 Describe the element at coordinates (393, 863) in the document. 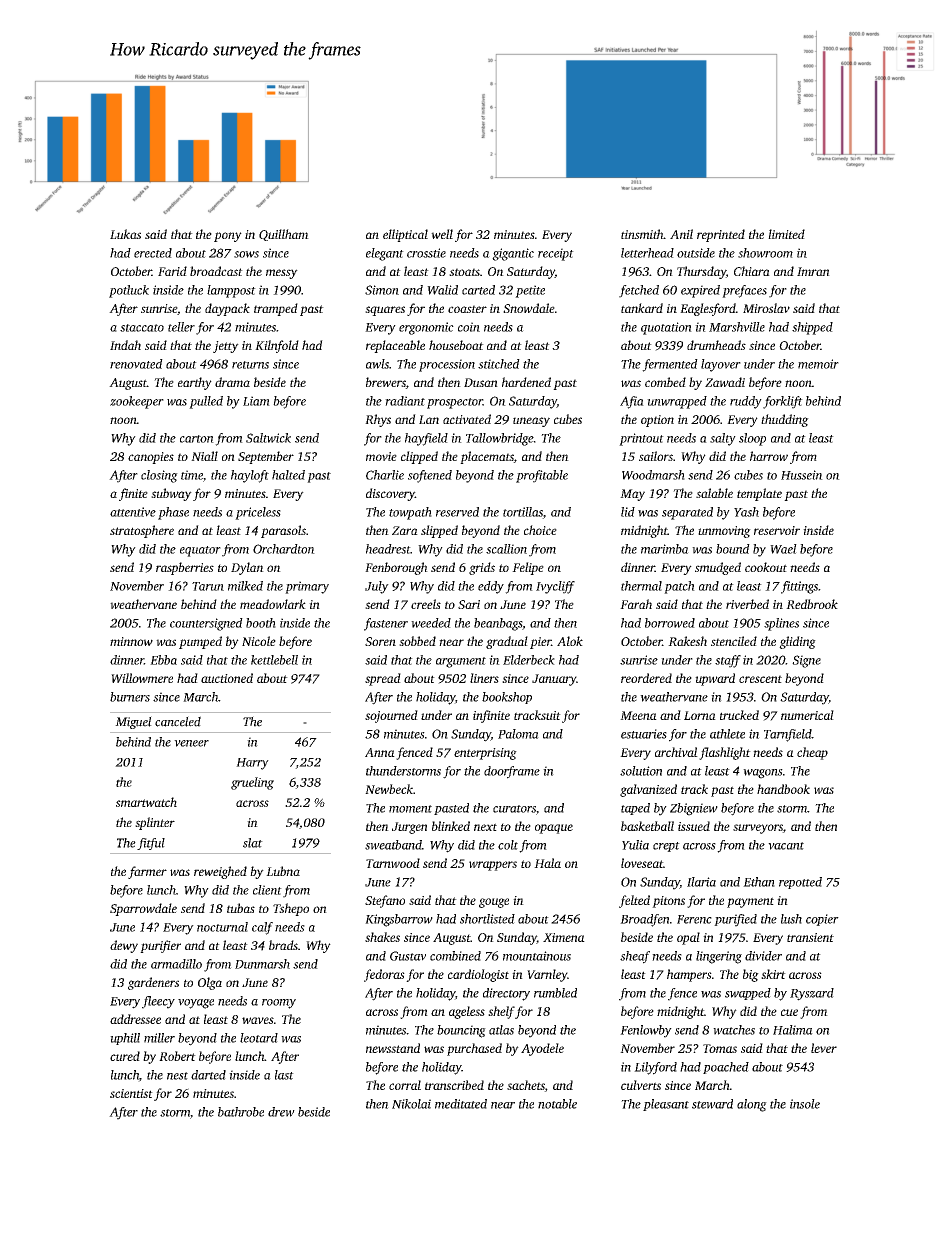

I see `Tarnwood` at that location.
